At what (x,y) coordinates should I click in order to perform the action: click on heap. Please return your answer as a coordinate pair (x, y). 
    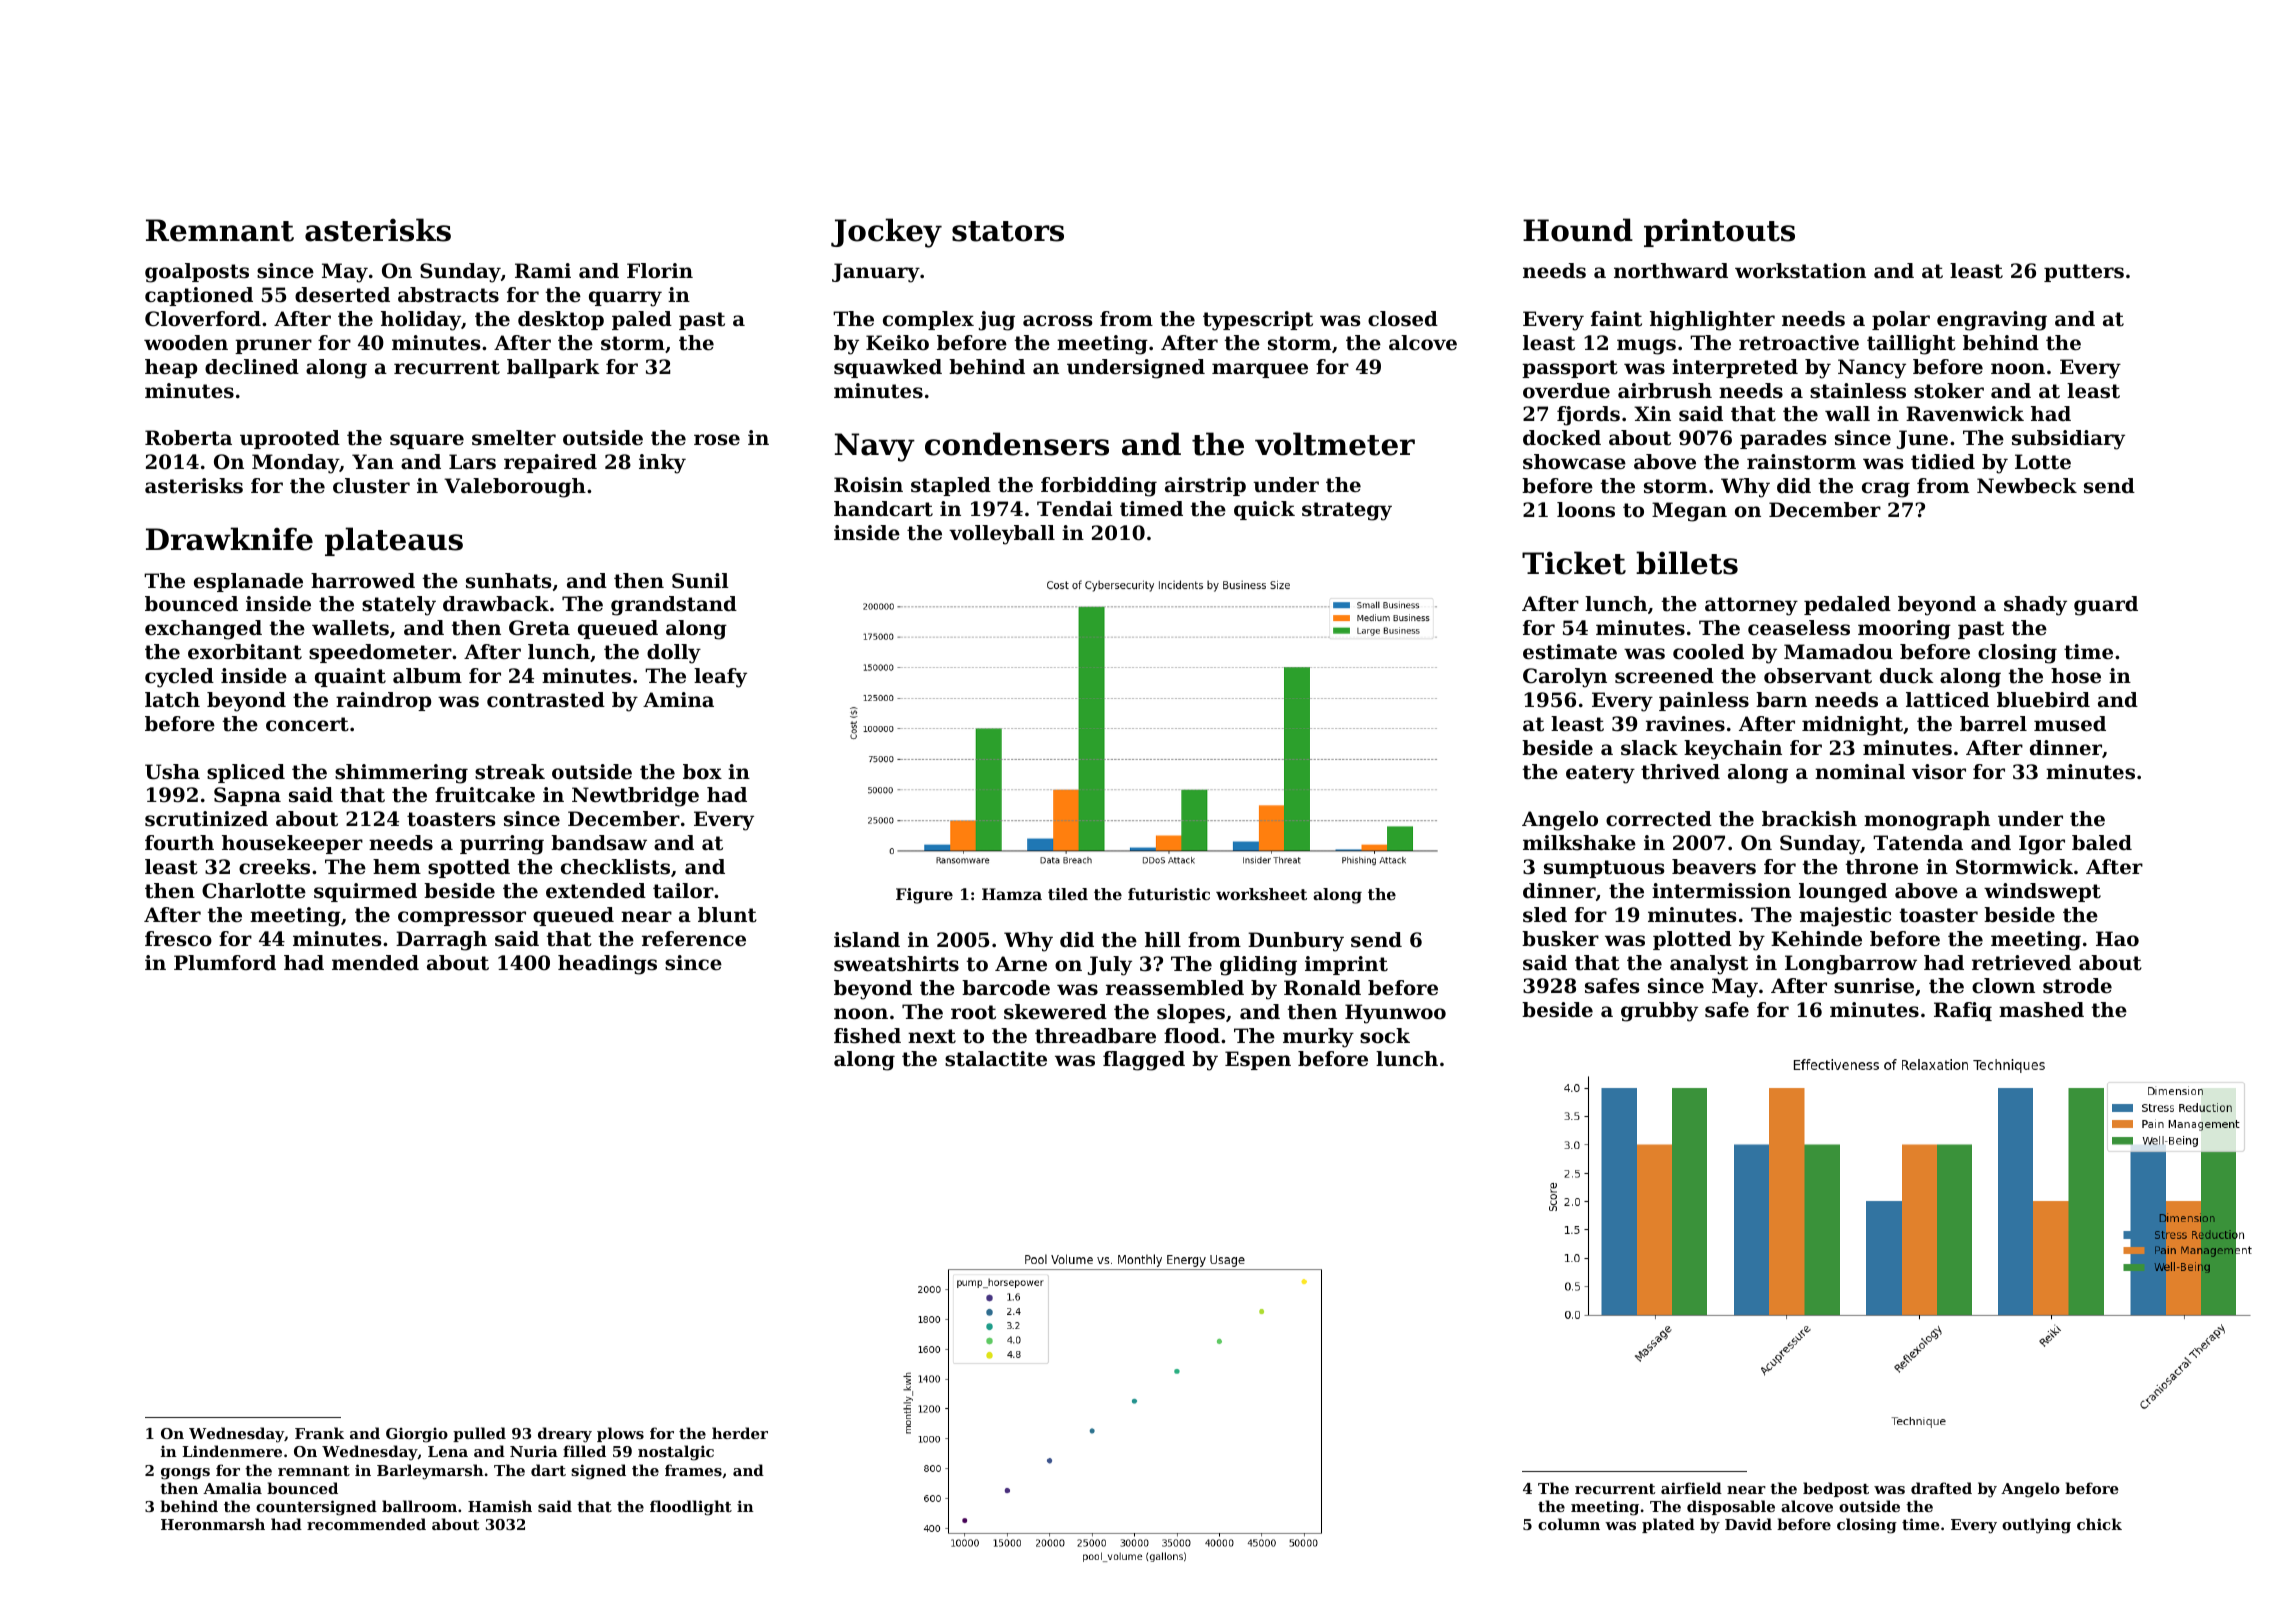
    Looking at the image, I should click on (171, 368).
